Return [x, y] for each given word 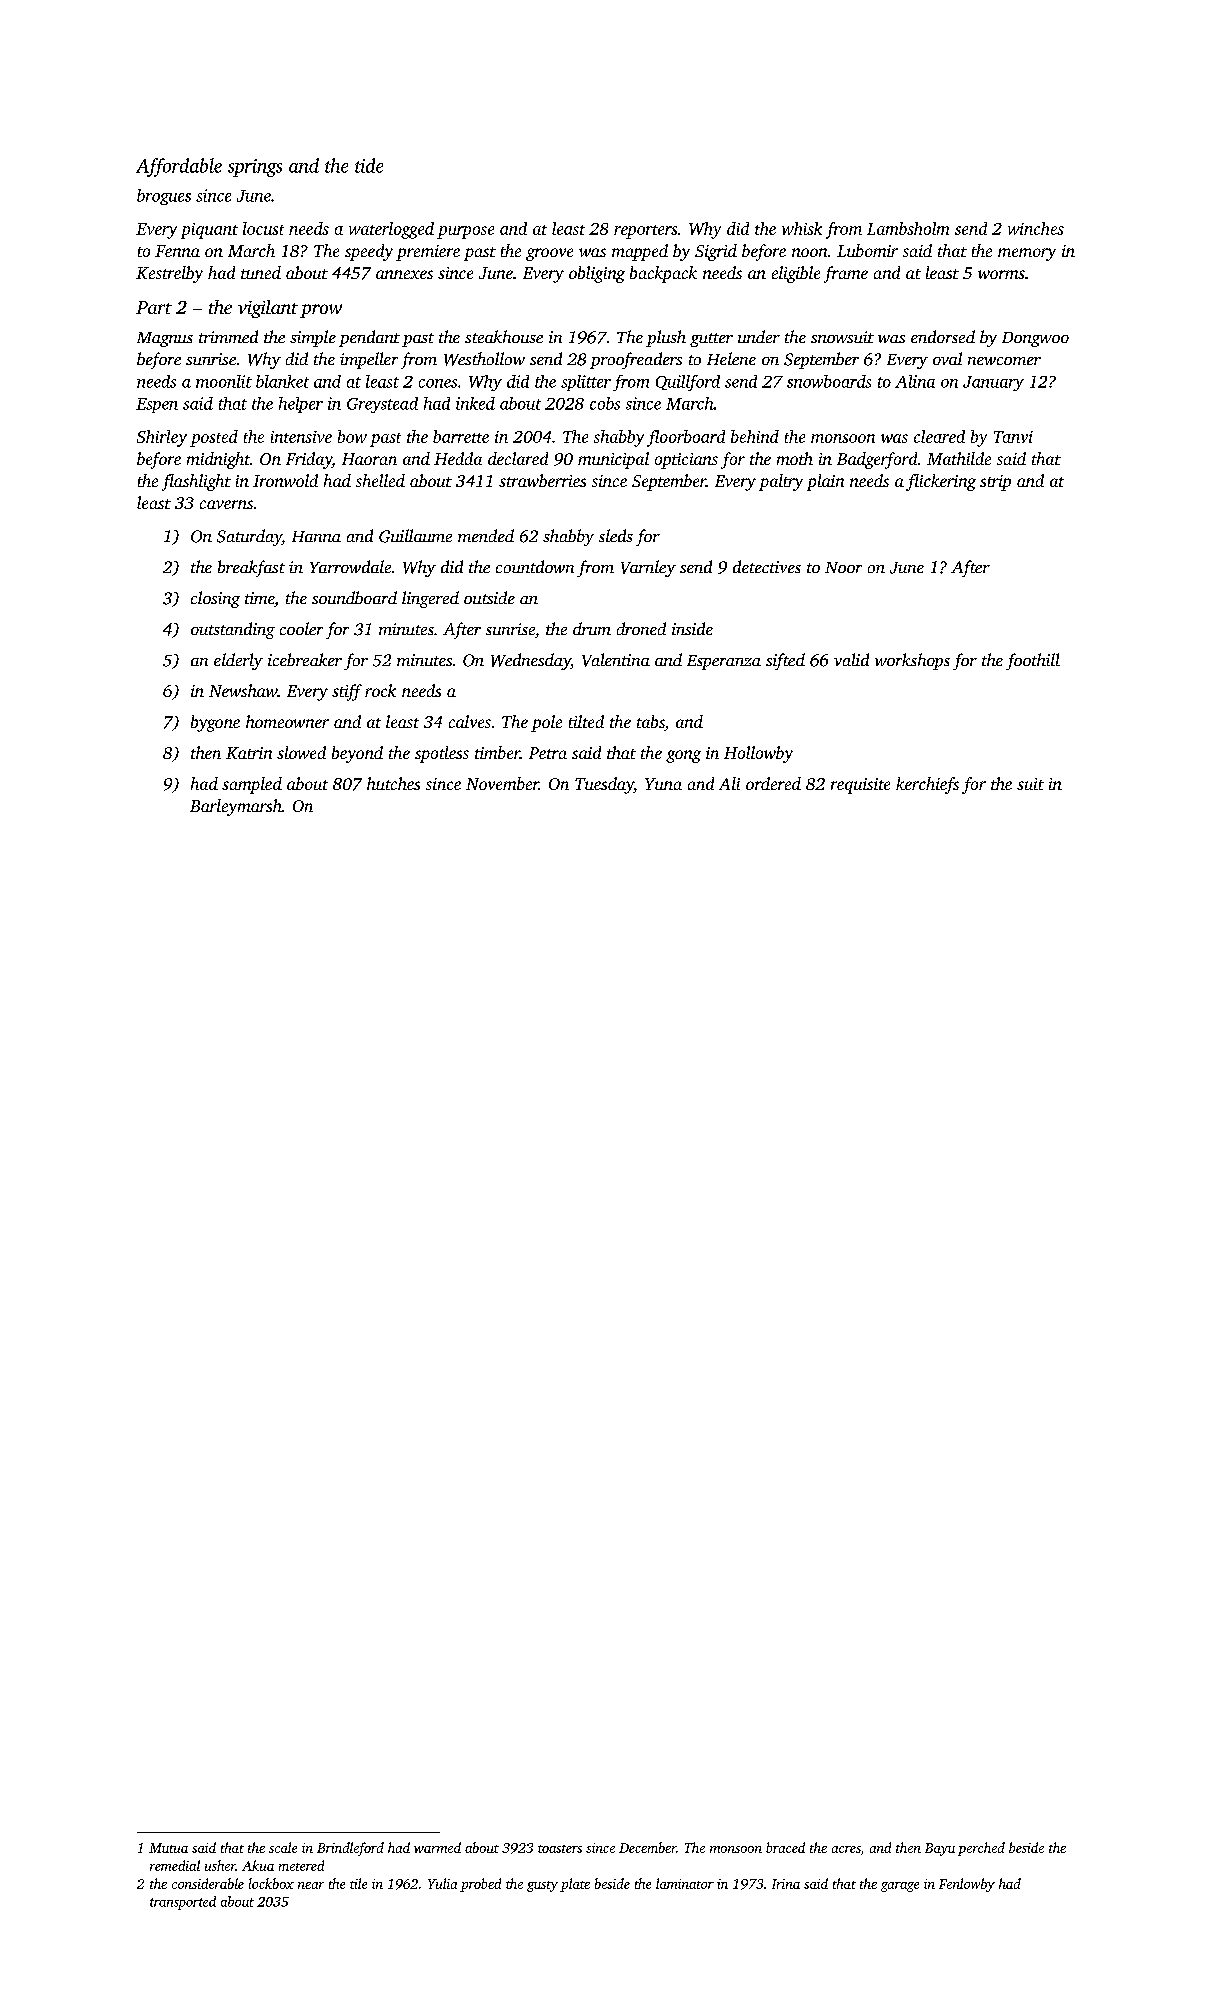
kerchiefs [927, 785]
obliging [597, 274]
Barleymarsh [236, 807]
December [647, 1847]
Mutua [168, 1848]
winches [1036, 228]
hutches [393, 783]
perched [981, 1849]
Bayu [940, 1849]
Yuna [663, 784]
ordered [773, 783]
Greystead [382, 405]
